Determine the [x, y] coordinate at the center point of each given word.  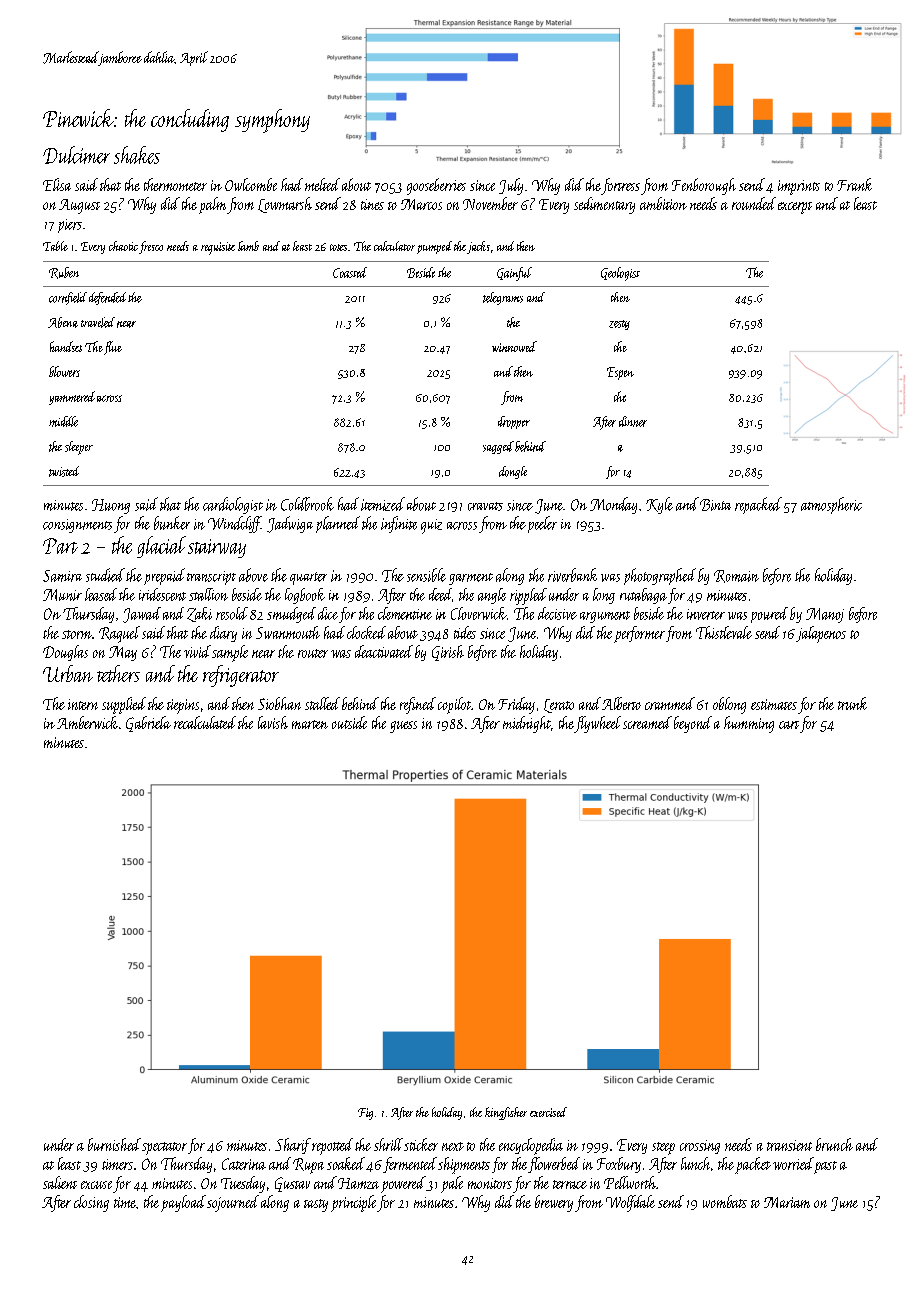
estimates [774, 704]
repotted [332, 1146]
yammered [72, 398]
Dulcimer [76, 155]
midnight [527, 724]
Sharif [293, 1146]
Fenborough [704, 186]
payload [183, 1203]
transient [789, 1145]
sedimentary [604, 205]
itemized [383, 504]
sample [230, 653]
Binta [715, 505]
